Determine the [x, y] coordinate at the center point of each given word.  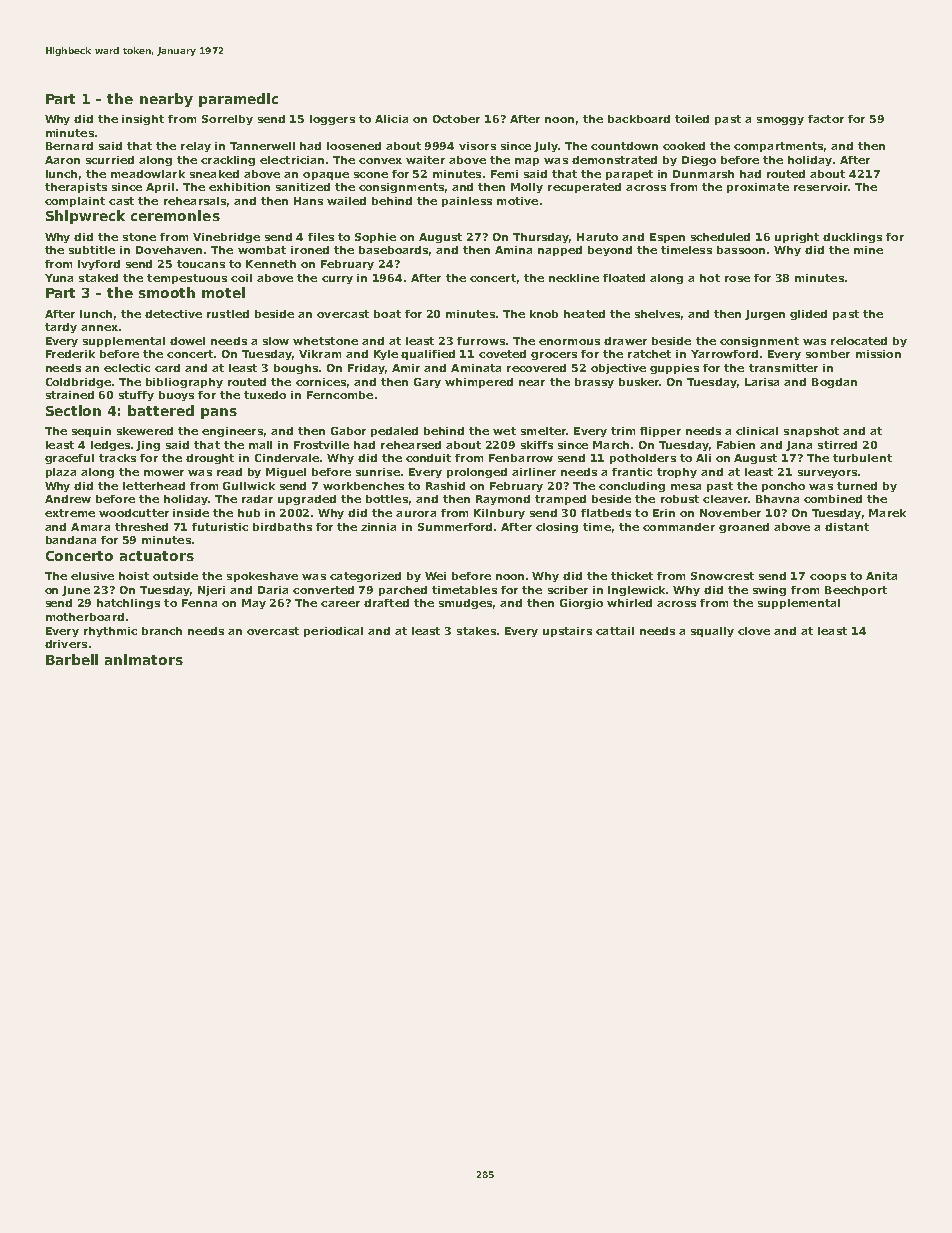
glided [808, 315]
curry [337, 280]
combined [833, 499]
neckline [574, 278]
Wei [435, 576]
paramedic [238, 100]
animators [144, 659]
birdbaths [282, 527]
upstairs [567, 632]
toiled [692, 119]
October [456, 119]
